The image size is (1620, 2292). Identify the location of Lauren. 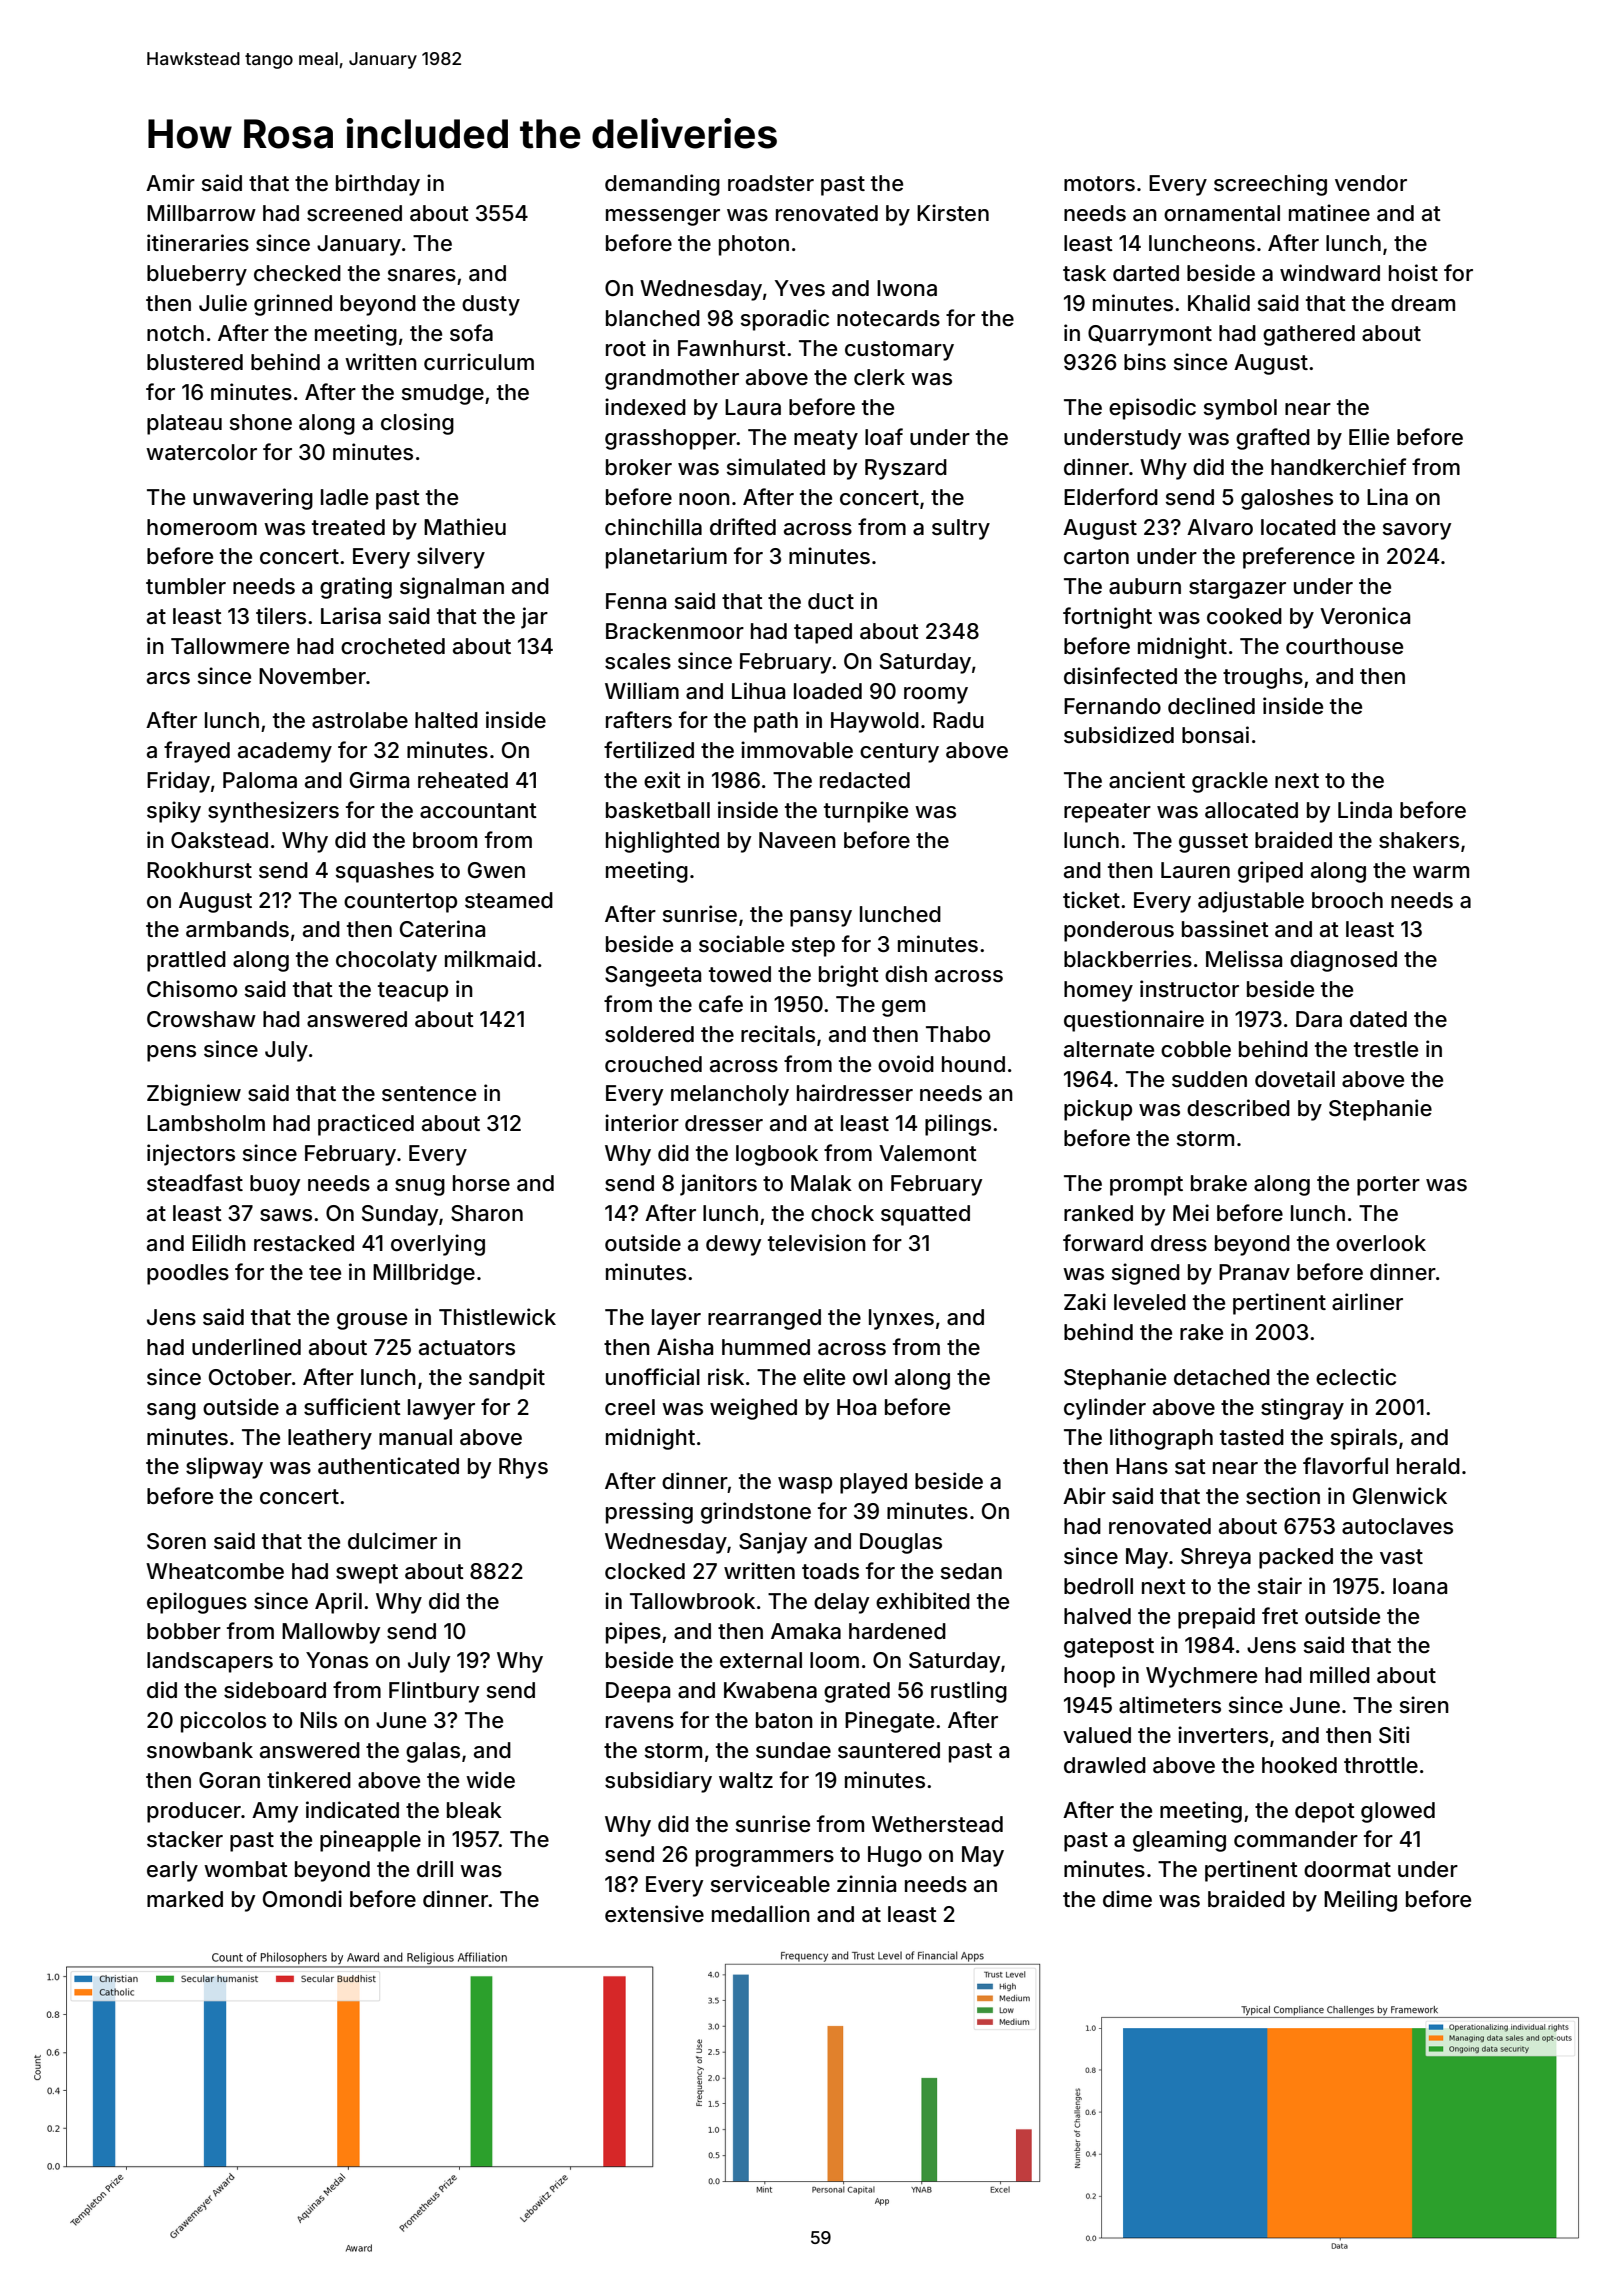
(1195, 870).
